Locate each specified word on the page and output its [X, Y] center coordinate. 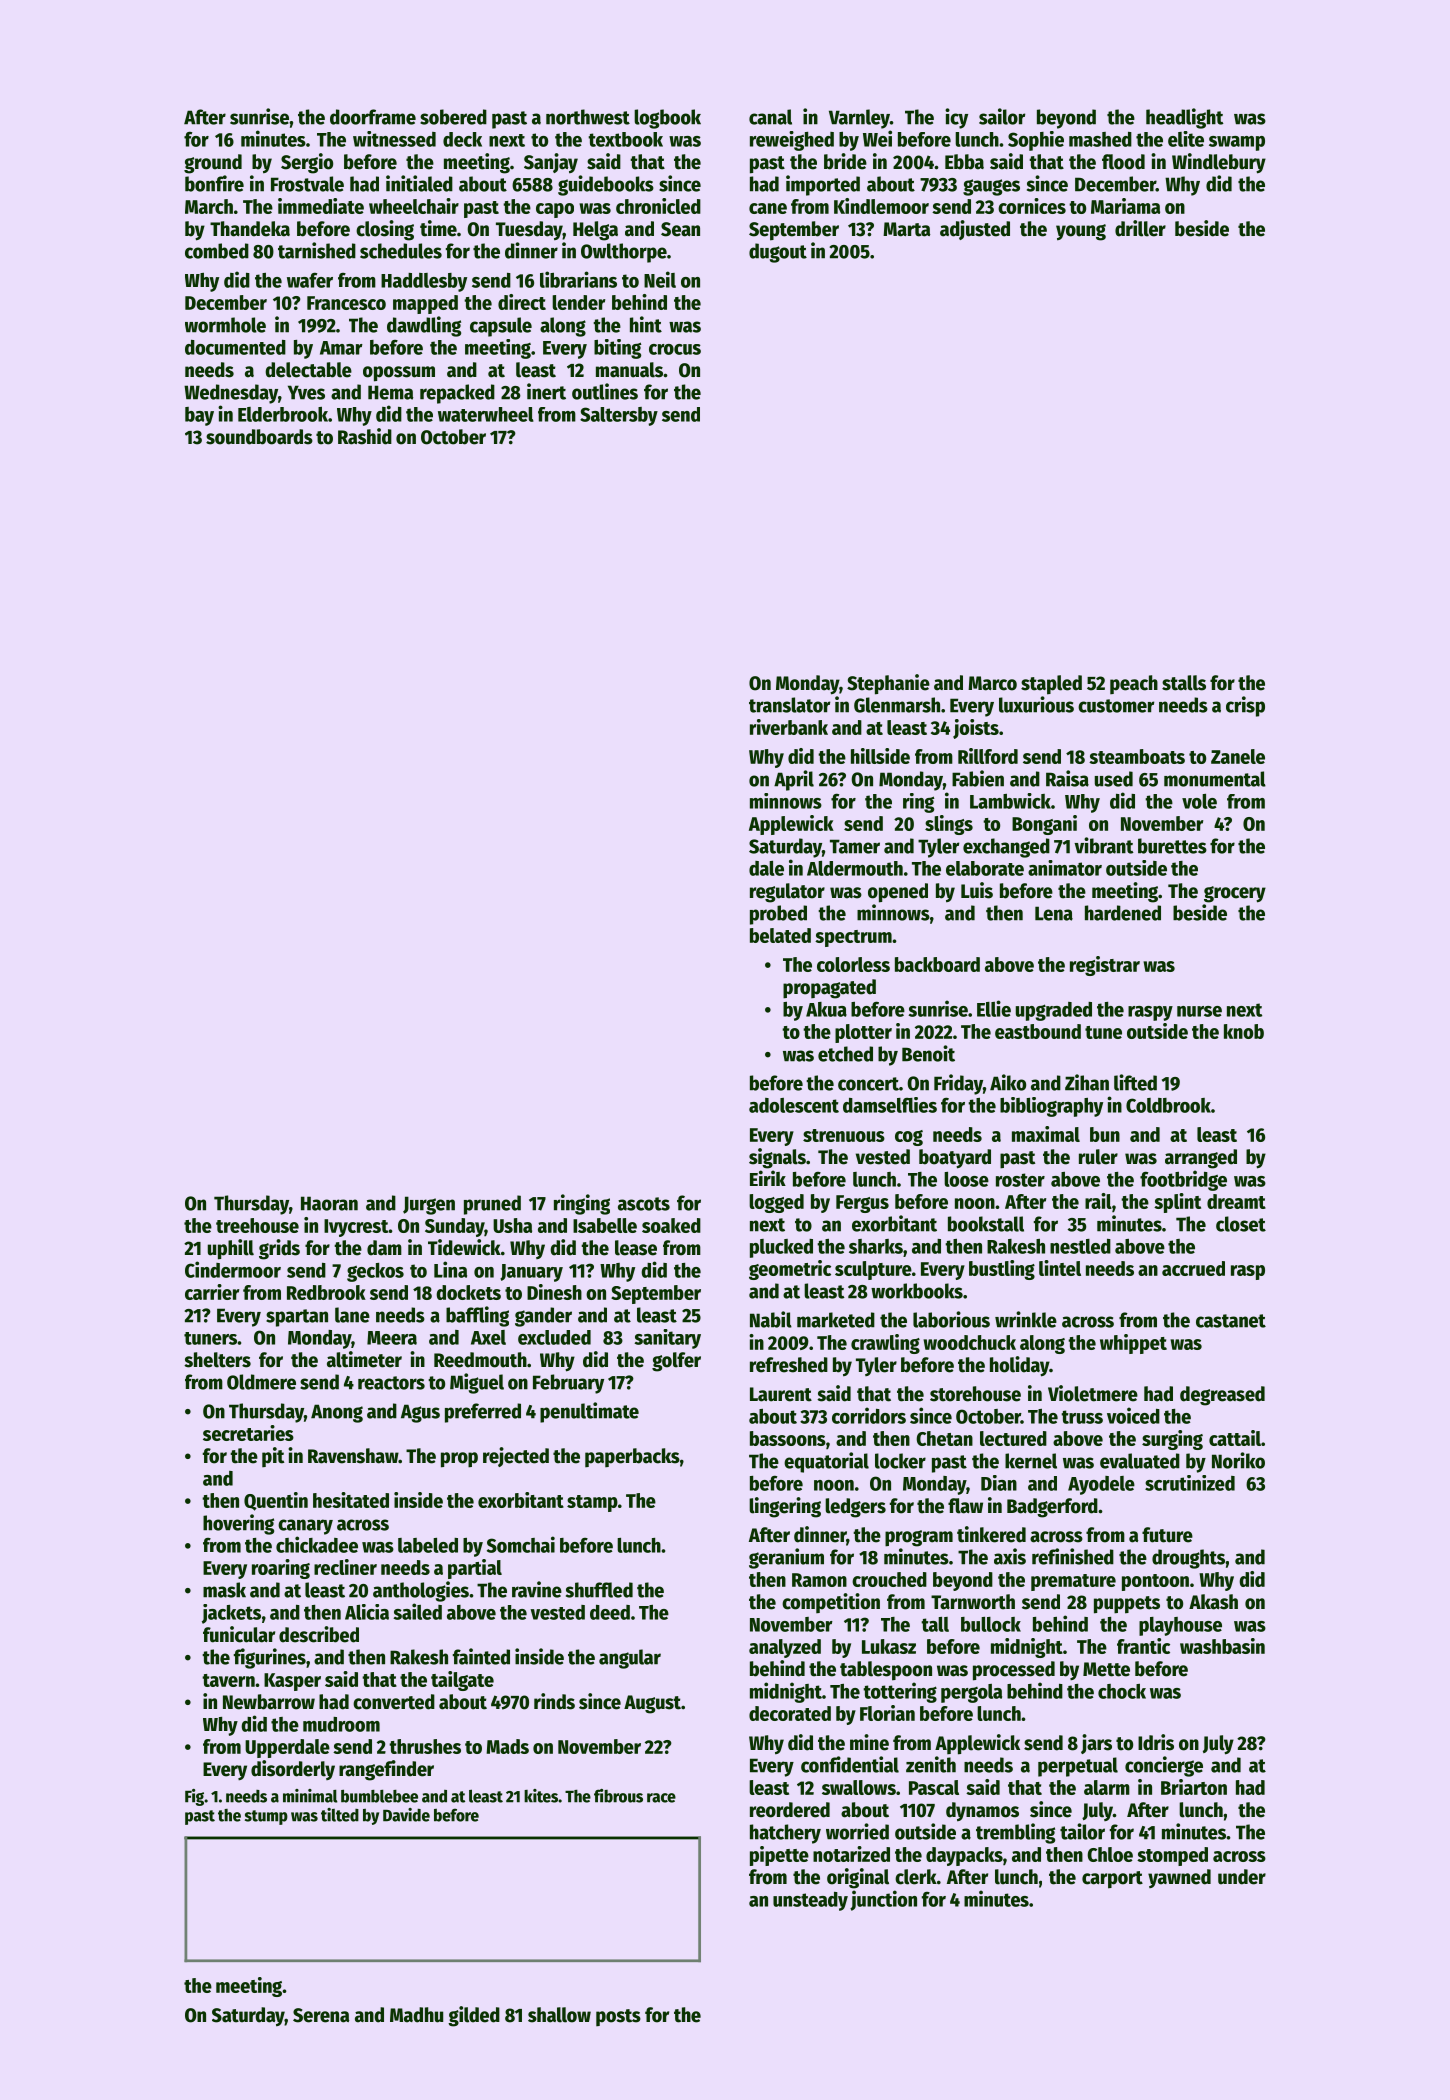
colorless [853, 964]
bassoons [788, 1438]
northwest [588, 117]
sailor [1002, 116]
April [794, 780]
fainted [481, 1656]
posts [618, 2017]
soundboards [259, 437]
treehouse [257, 1225]
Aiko [1008, 1082]
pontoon [1155, 1582]
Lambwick [1010, 801]
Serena [321, 2015]
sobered [453, 117]
